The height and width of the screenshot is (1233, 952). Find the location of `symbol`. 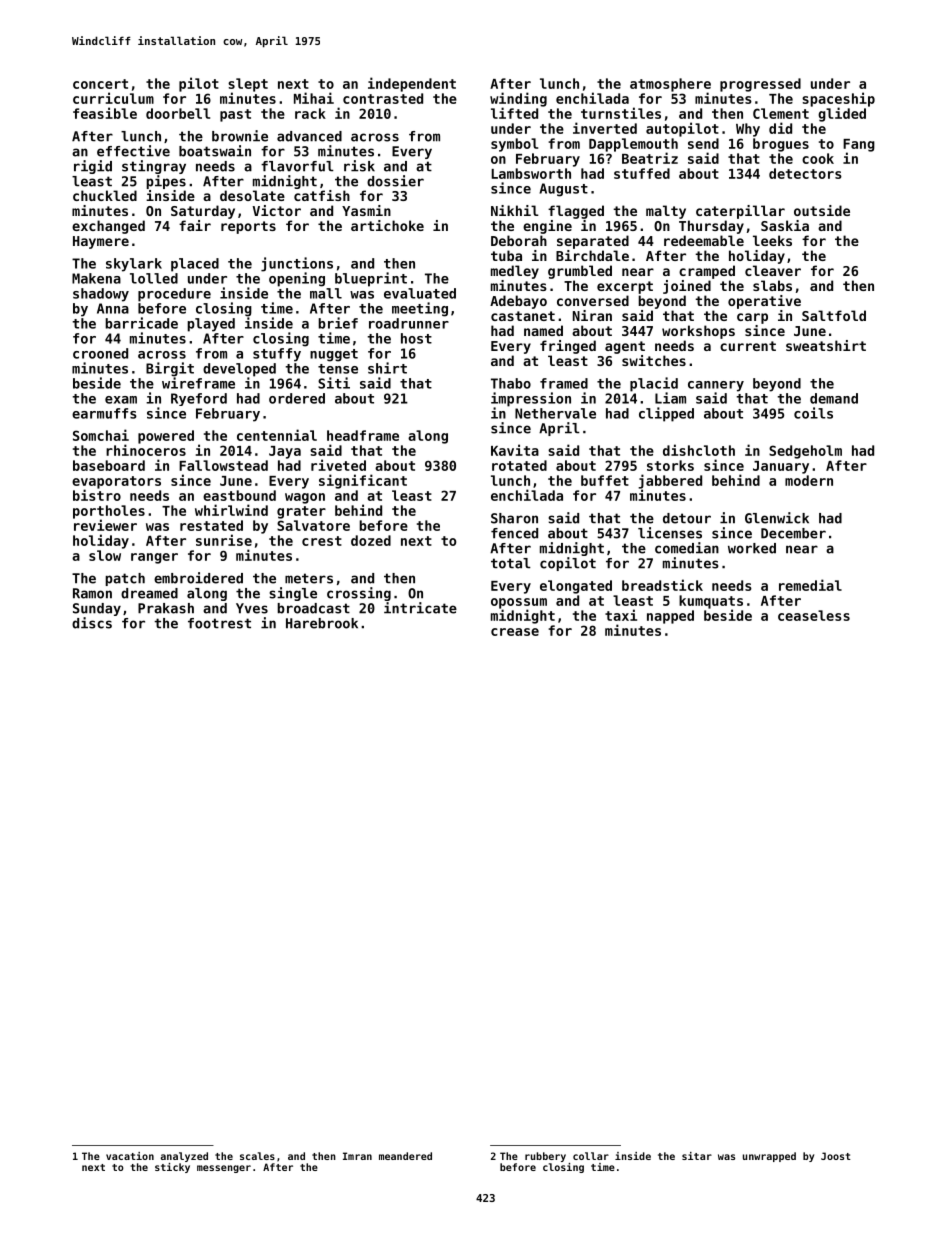

symbol is located at coordinates (514, 145).
